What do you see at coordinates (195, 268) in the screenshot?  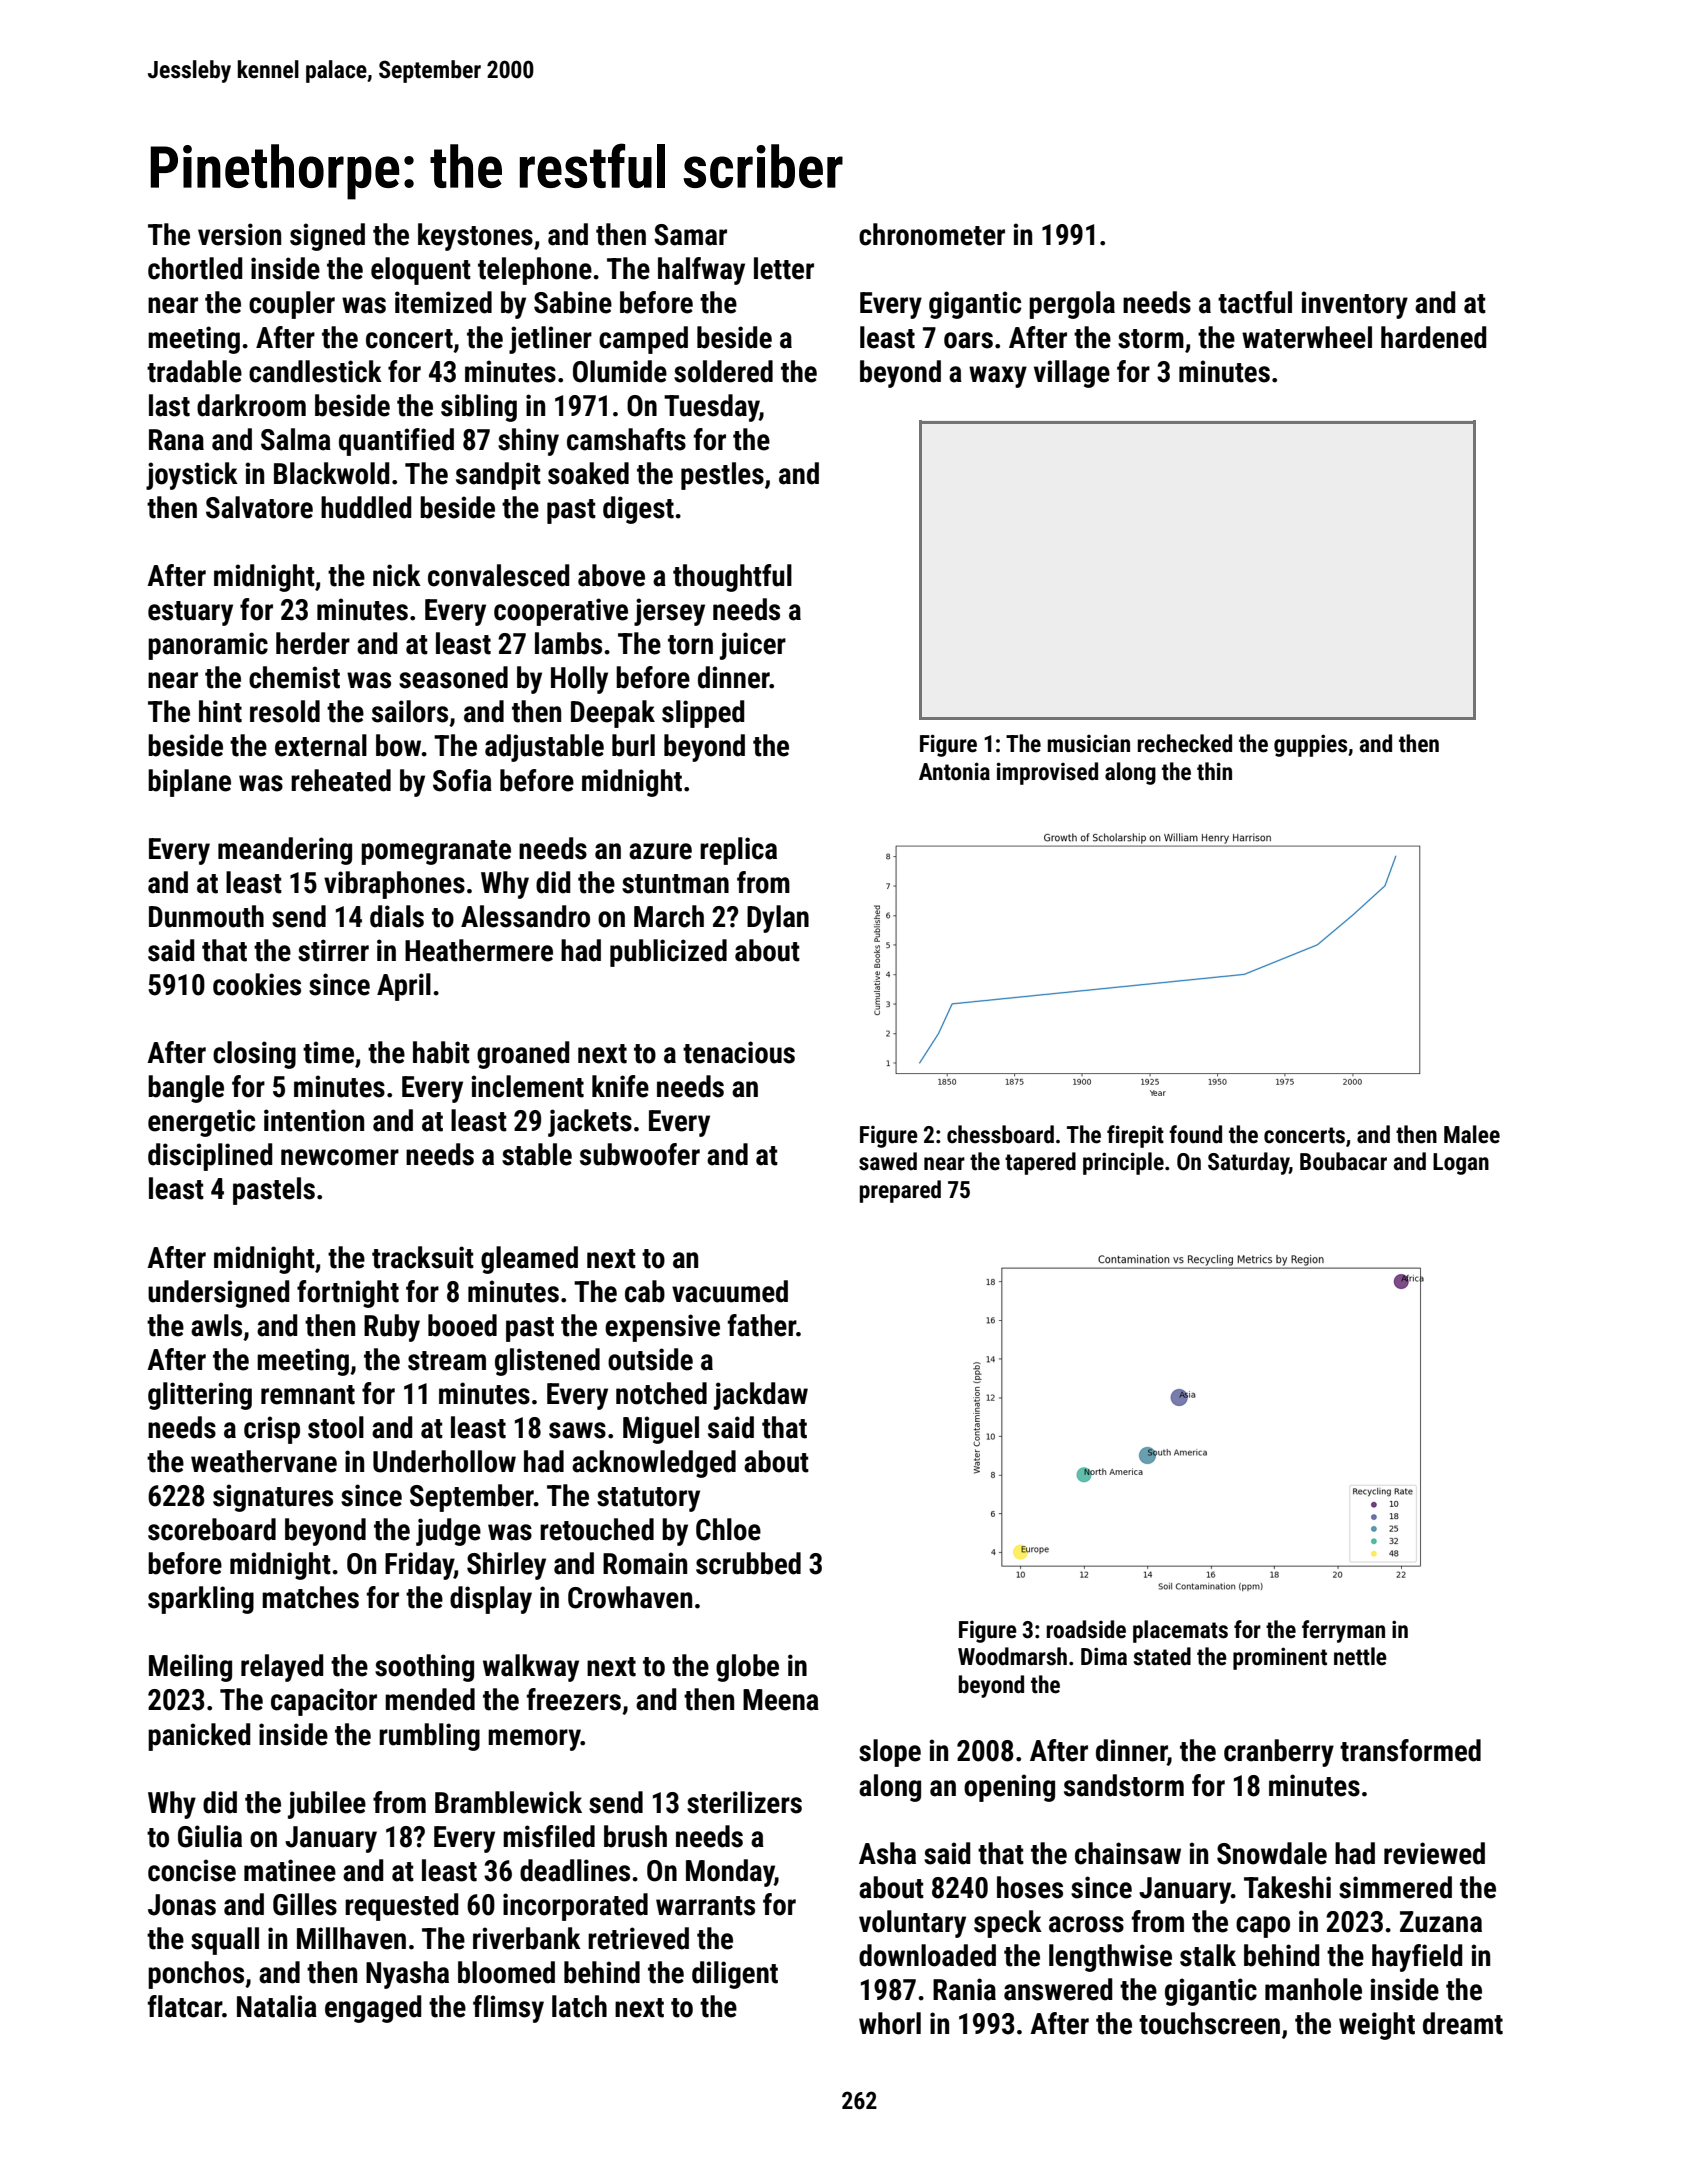 I see `chortled` at bounding box center [195, 268].
